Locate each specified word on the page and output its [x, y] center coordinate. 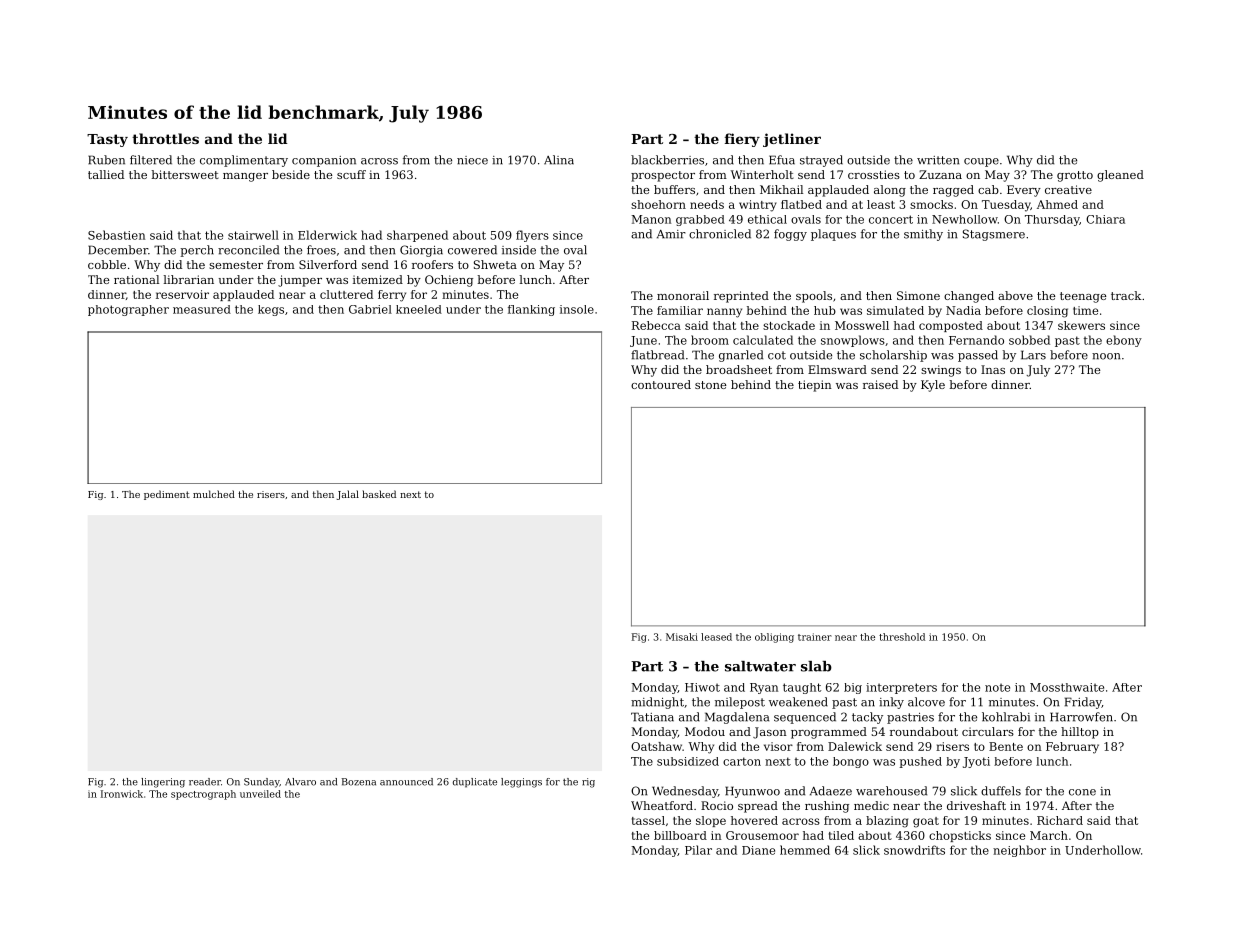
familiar [680, 310]
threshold [902, 637]
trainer [815, 637]
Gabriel [370, 309]
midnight [657, 703]
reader [205, 782]
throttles [165, 138]
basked [379, 494]
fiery [742, 140]
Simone [918, 295]
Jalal [348, 495]
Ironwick [122, 794]
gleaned [1120, 176]
